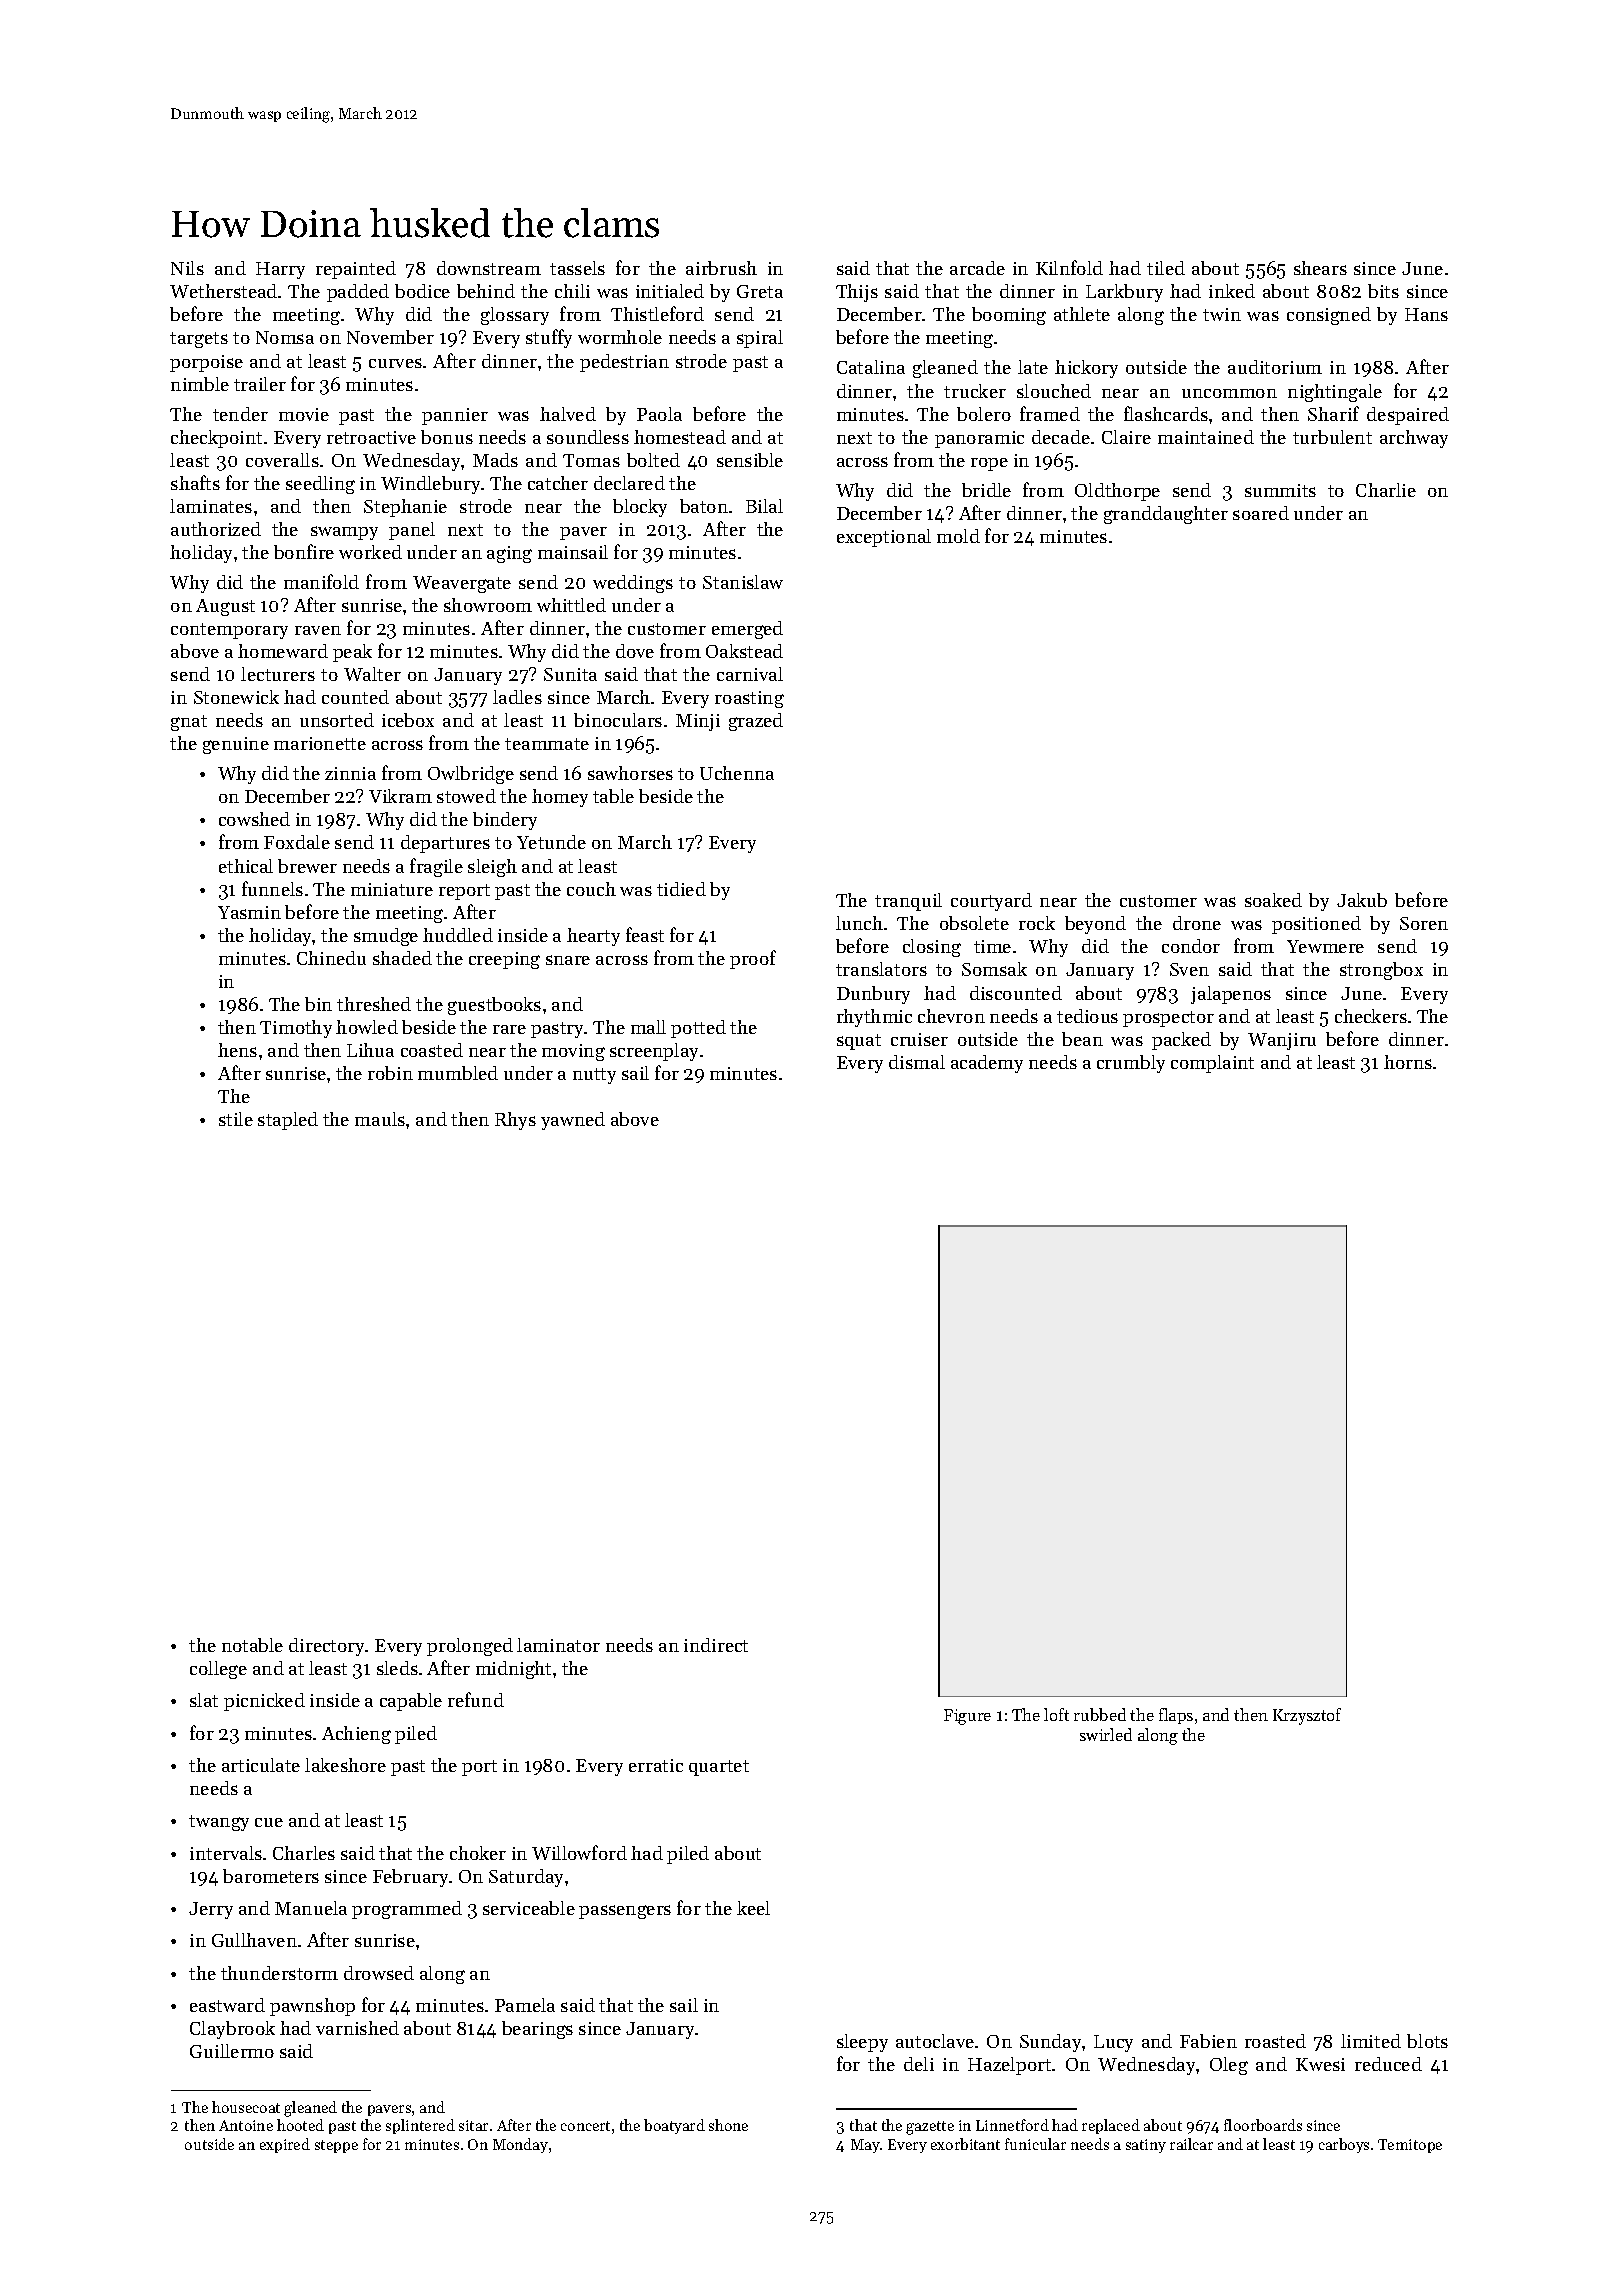  What do you see at coordinates (1212, 1064) in the screenshot?
I see `complaint` at bounding box center [1212, 1064].
